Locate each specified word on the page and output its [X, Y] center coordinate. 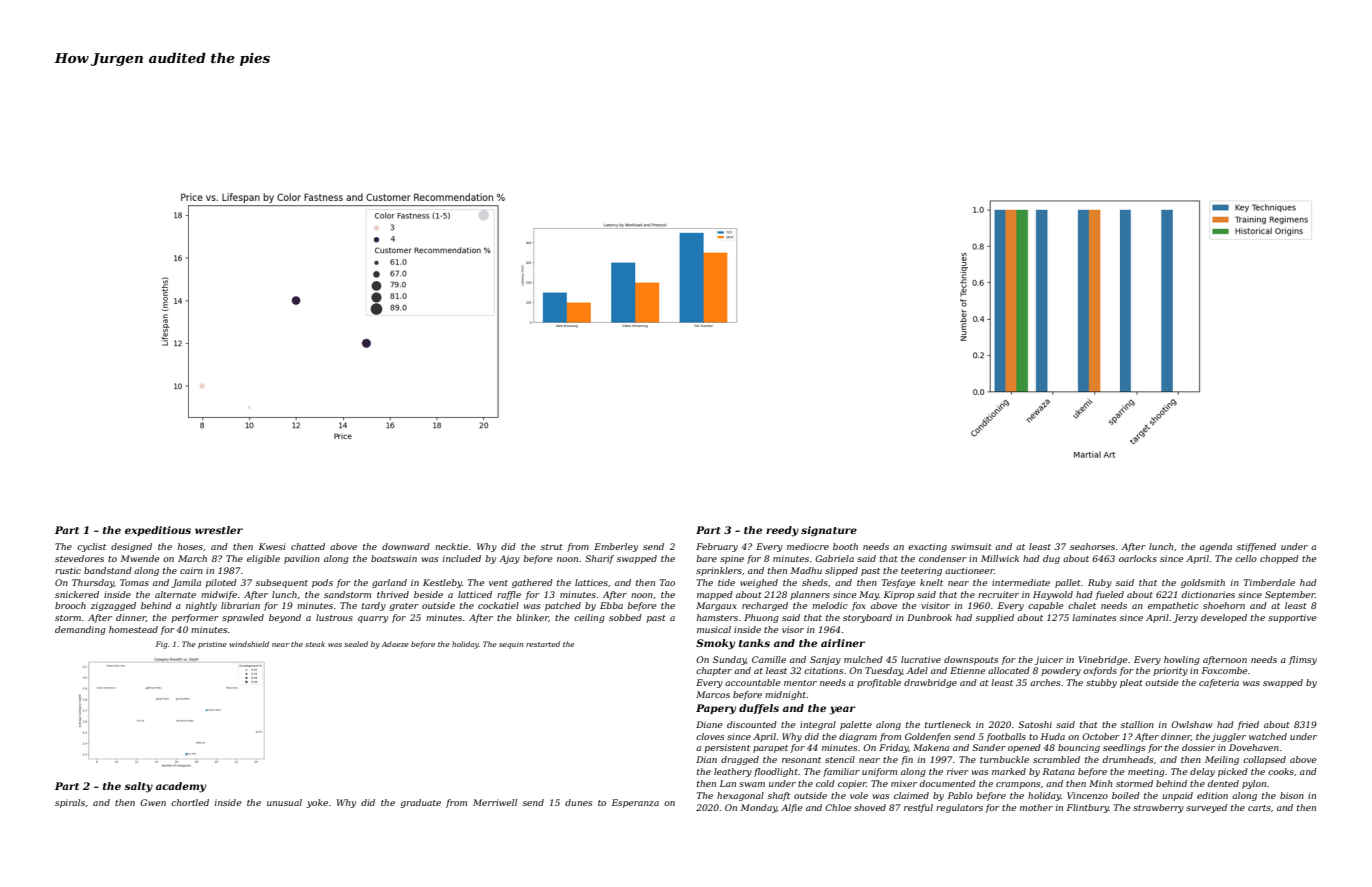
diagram [858, 737]
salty [138, 787]
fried [1248, 725]
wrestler [219, 530]
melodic [830, 605]
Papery [716, 709]
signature [829, 531]
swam [752, 784]
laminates [1094, 617]
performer [195, 618]
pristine [212, 645]
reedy [782, 531]
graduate [420, 803]
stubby [1101, 683]
